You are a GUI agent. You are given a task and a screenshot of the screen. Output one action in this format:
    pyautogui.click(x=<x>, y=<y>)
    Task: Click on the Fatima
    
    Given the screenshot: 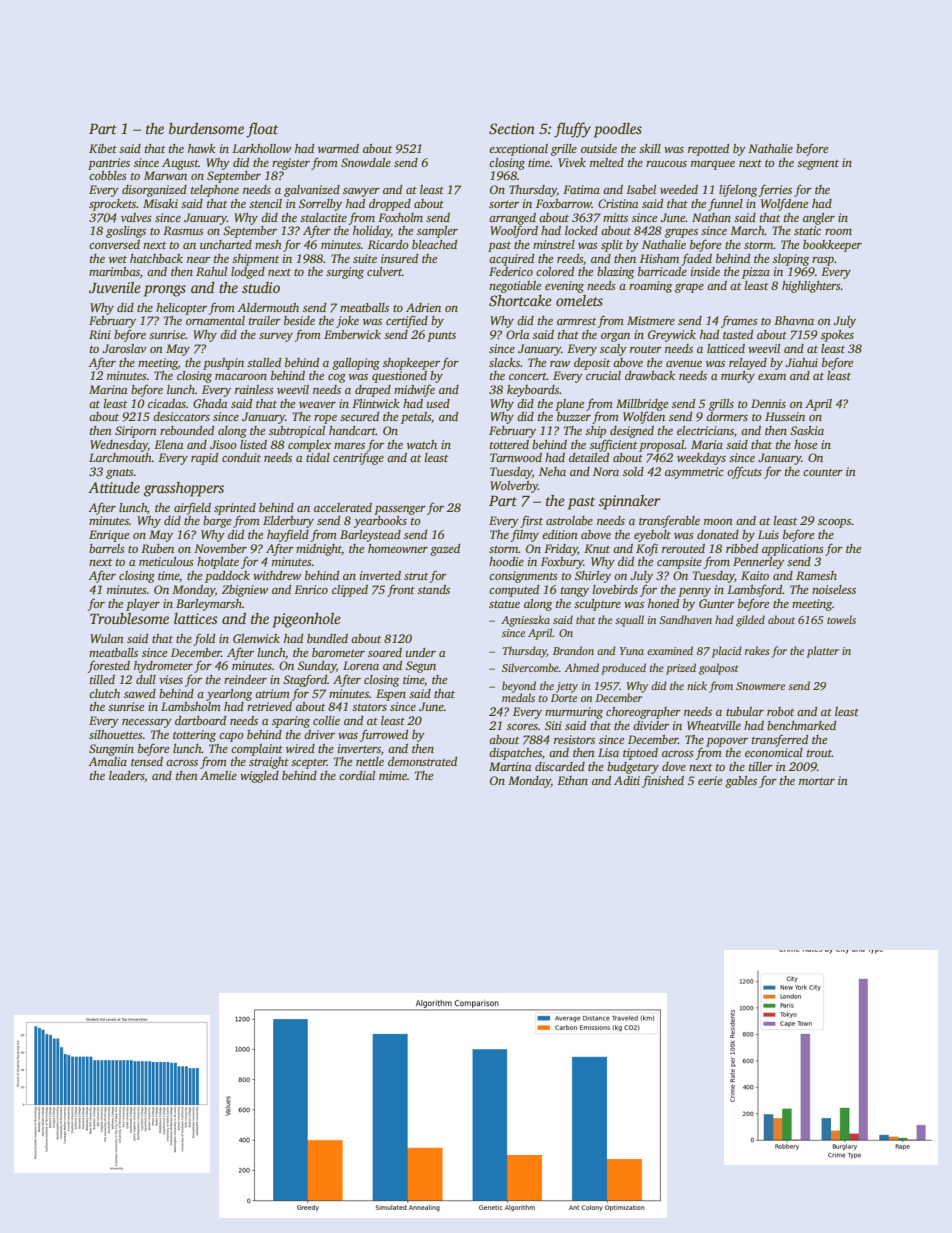 What is the action you would take?
    pyautogui.click(x=581, y=189)
